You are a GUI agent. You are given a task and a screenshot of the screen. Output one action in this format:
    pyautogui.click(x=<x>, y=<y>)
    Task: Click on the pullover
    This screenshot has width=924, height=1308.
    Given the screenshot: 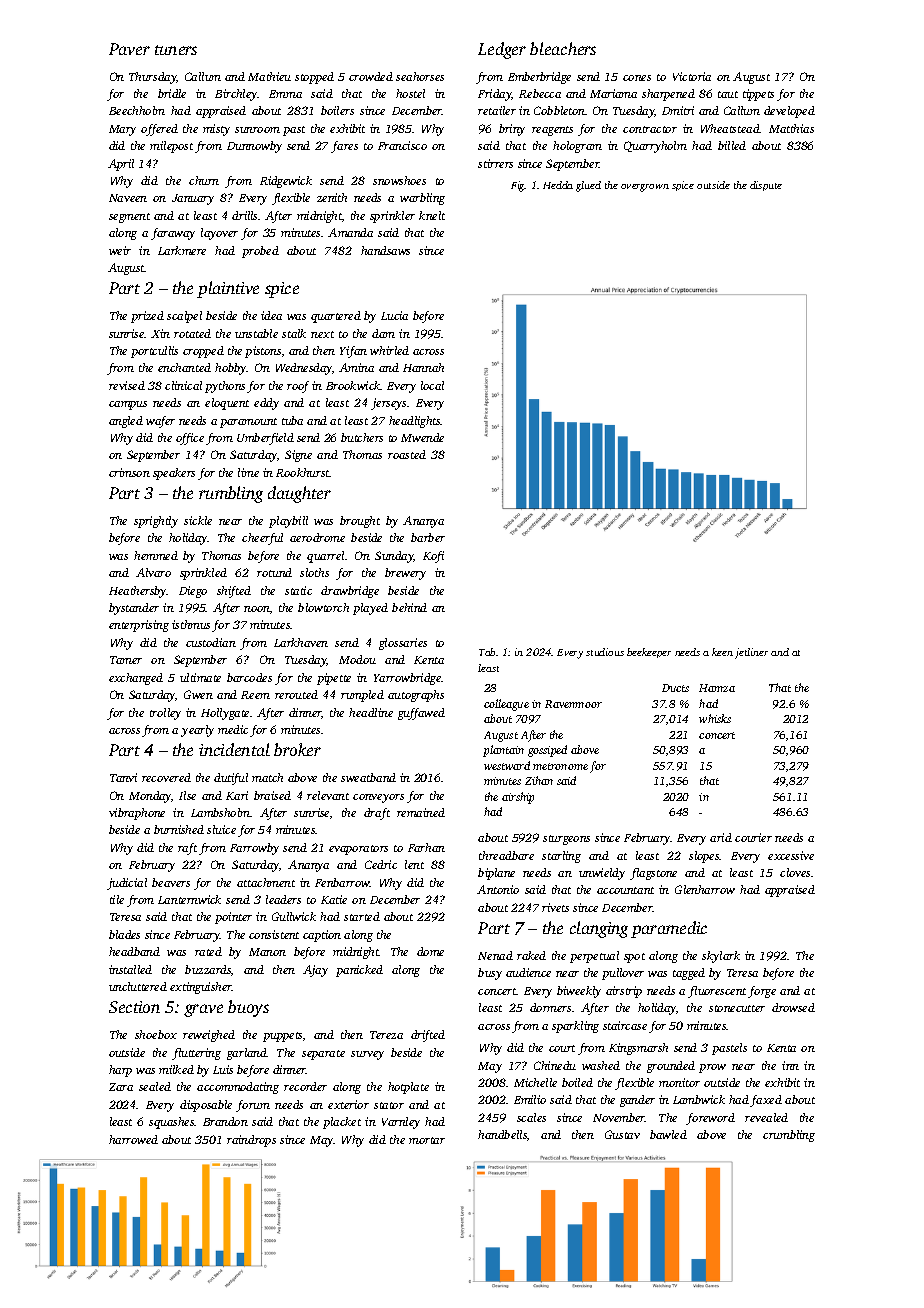 What is the action you would take?
    pyautogui.click(x=623, y=974)
